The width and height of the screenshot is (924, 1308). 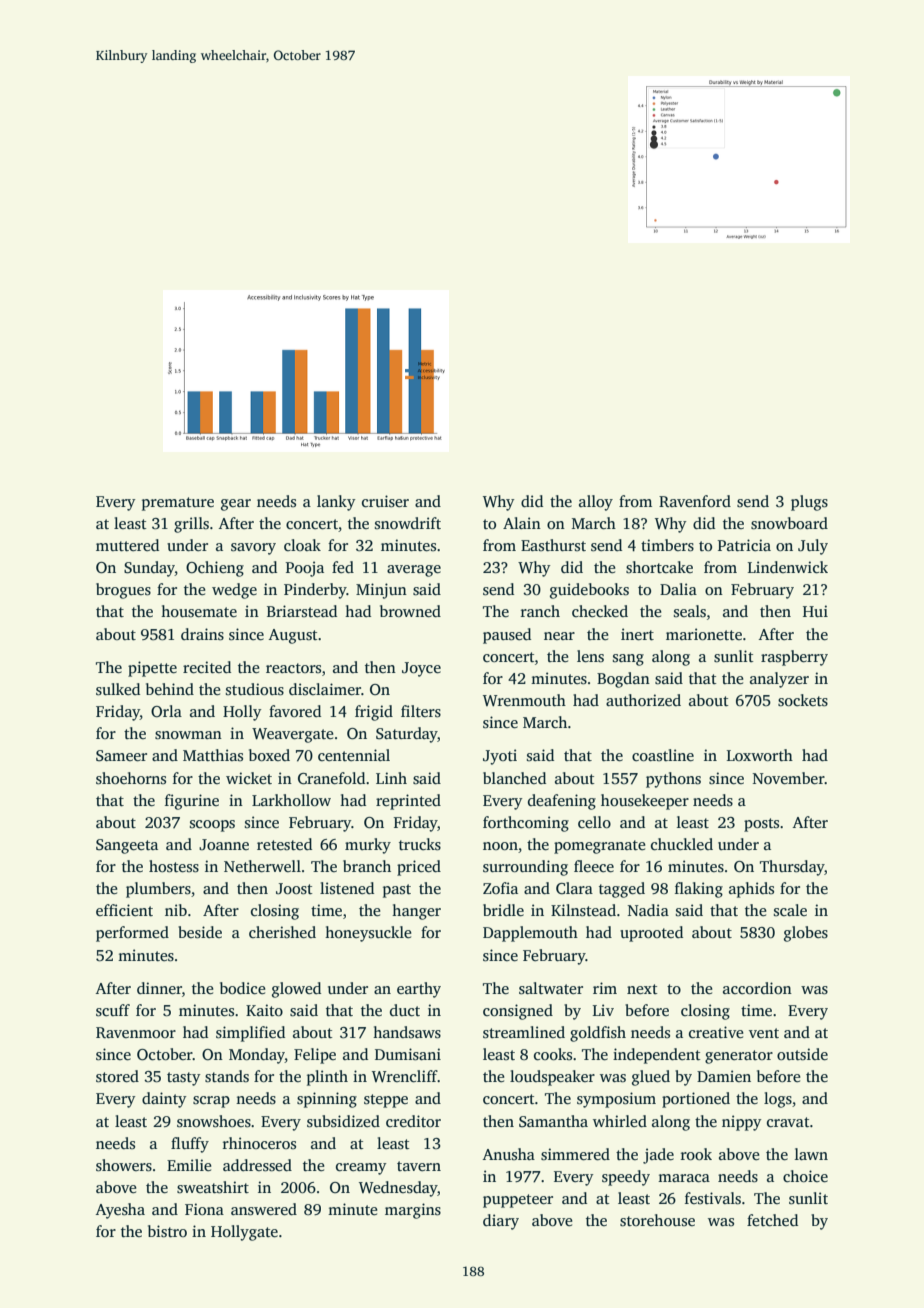 What do you see at coordinates (788, 1122) in the screenshot?
I see `cravat` at bounding box center [788, 1122].
